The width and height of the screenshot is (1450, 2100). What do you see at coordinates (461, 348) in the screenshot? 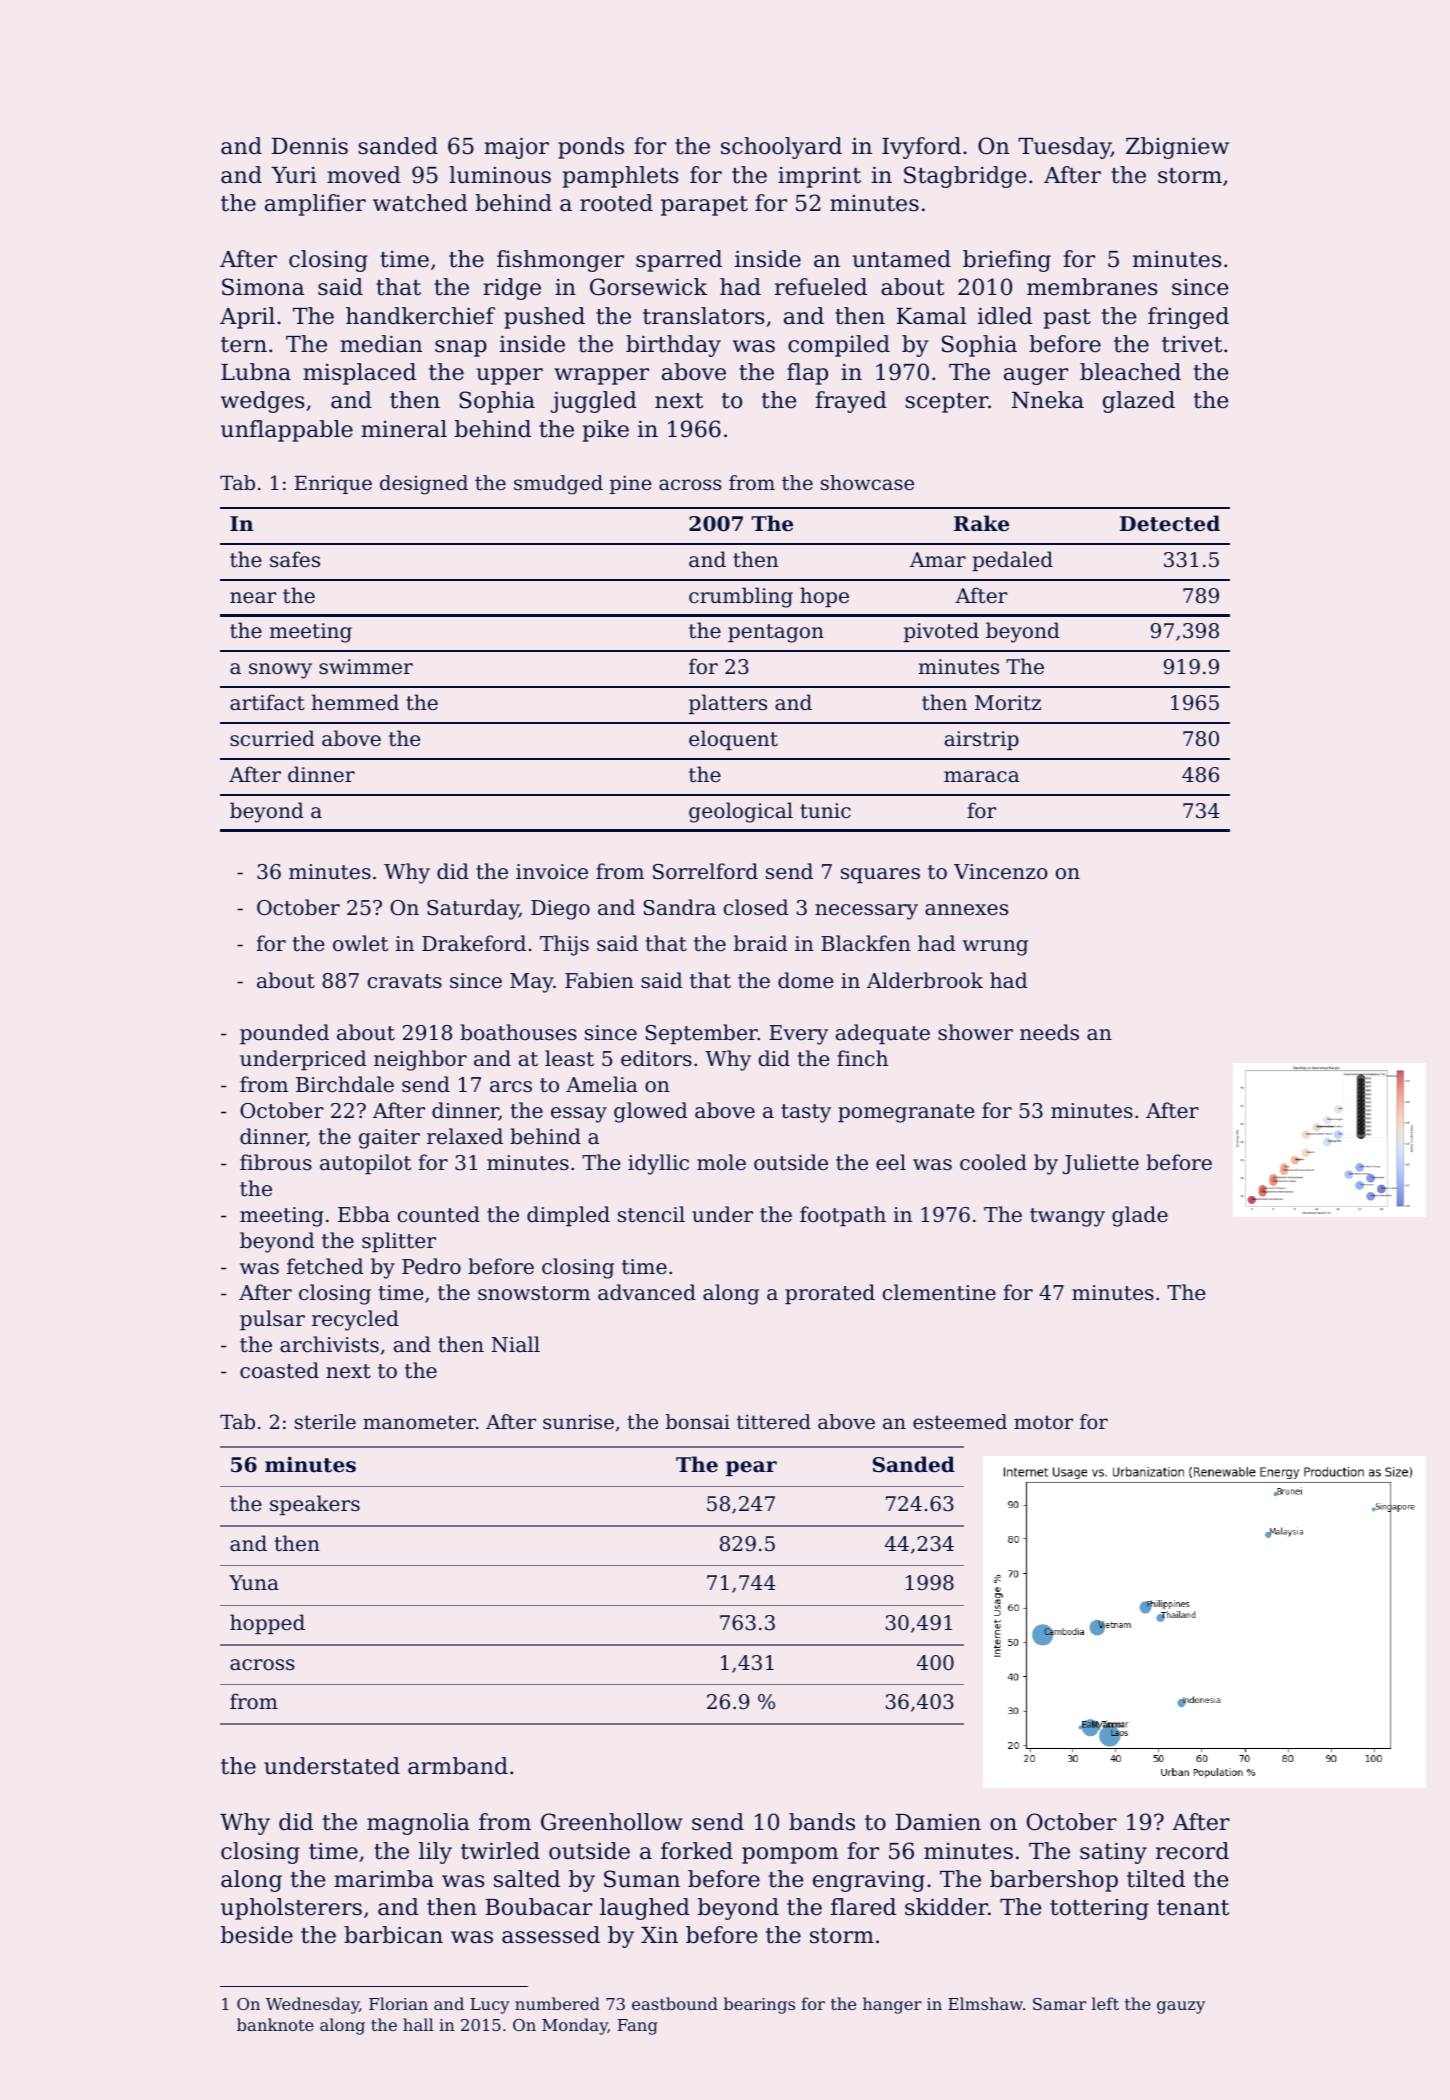
I see `snap` at bounding box center [461, 348].
